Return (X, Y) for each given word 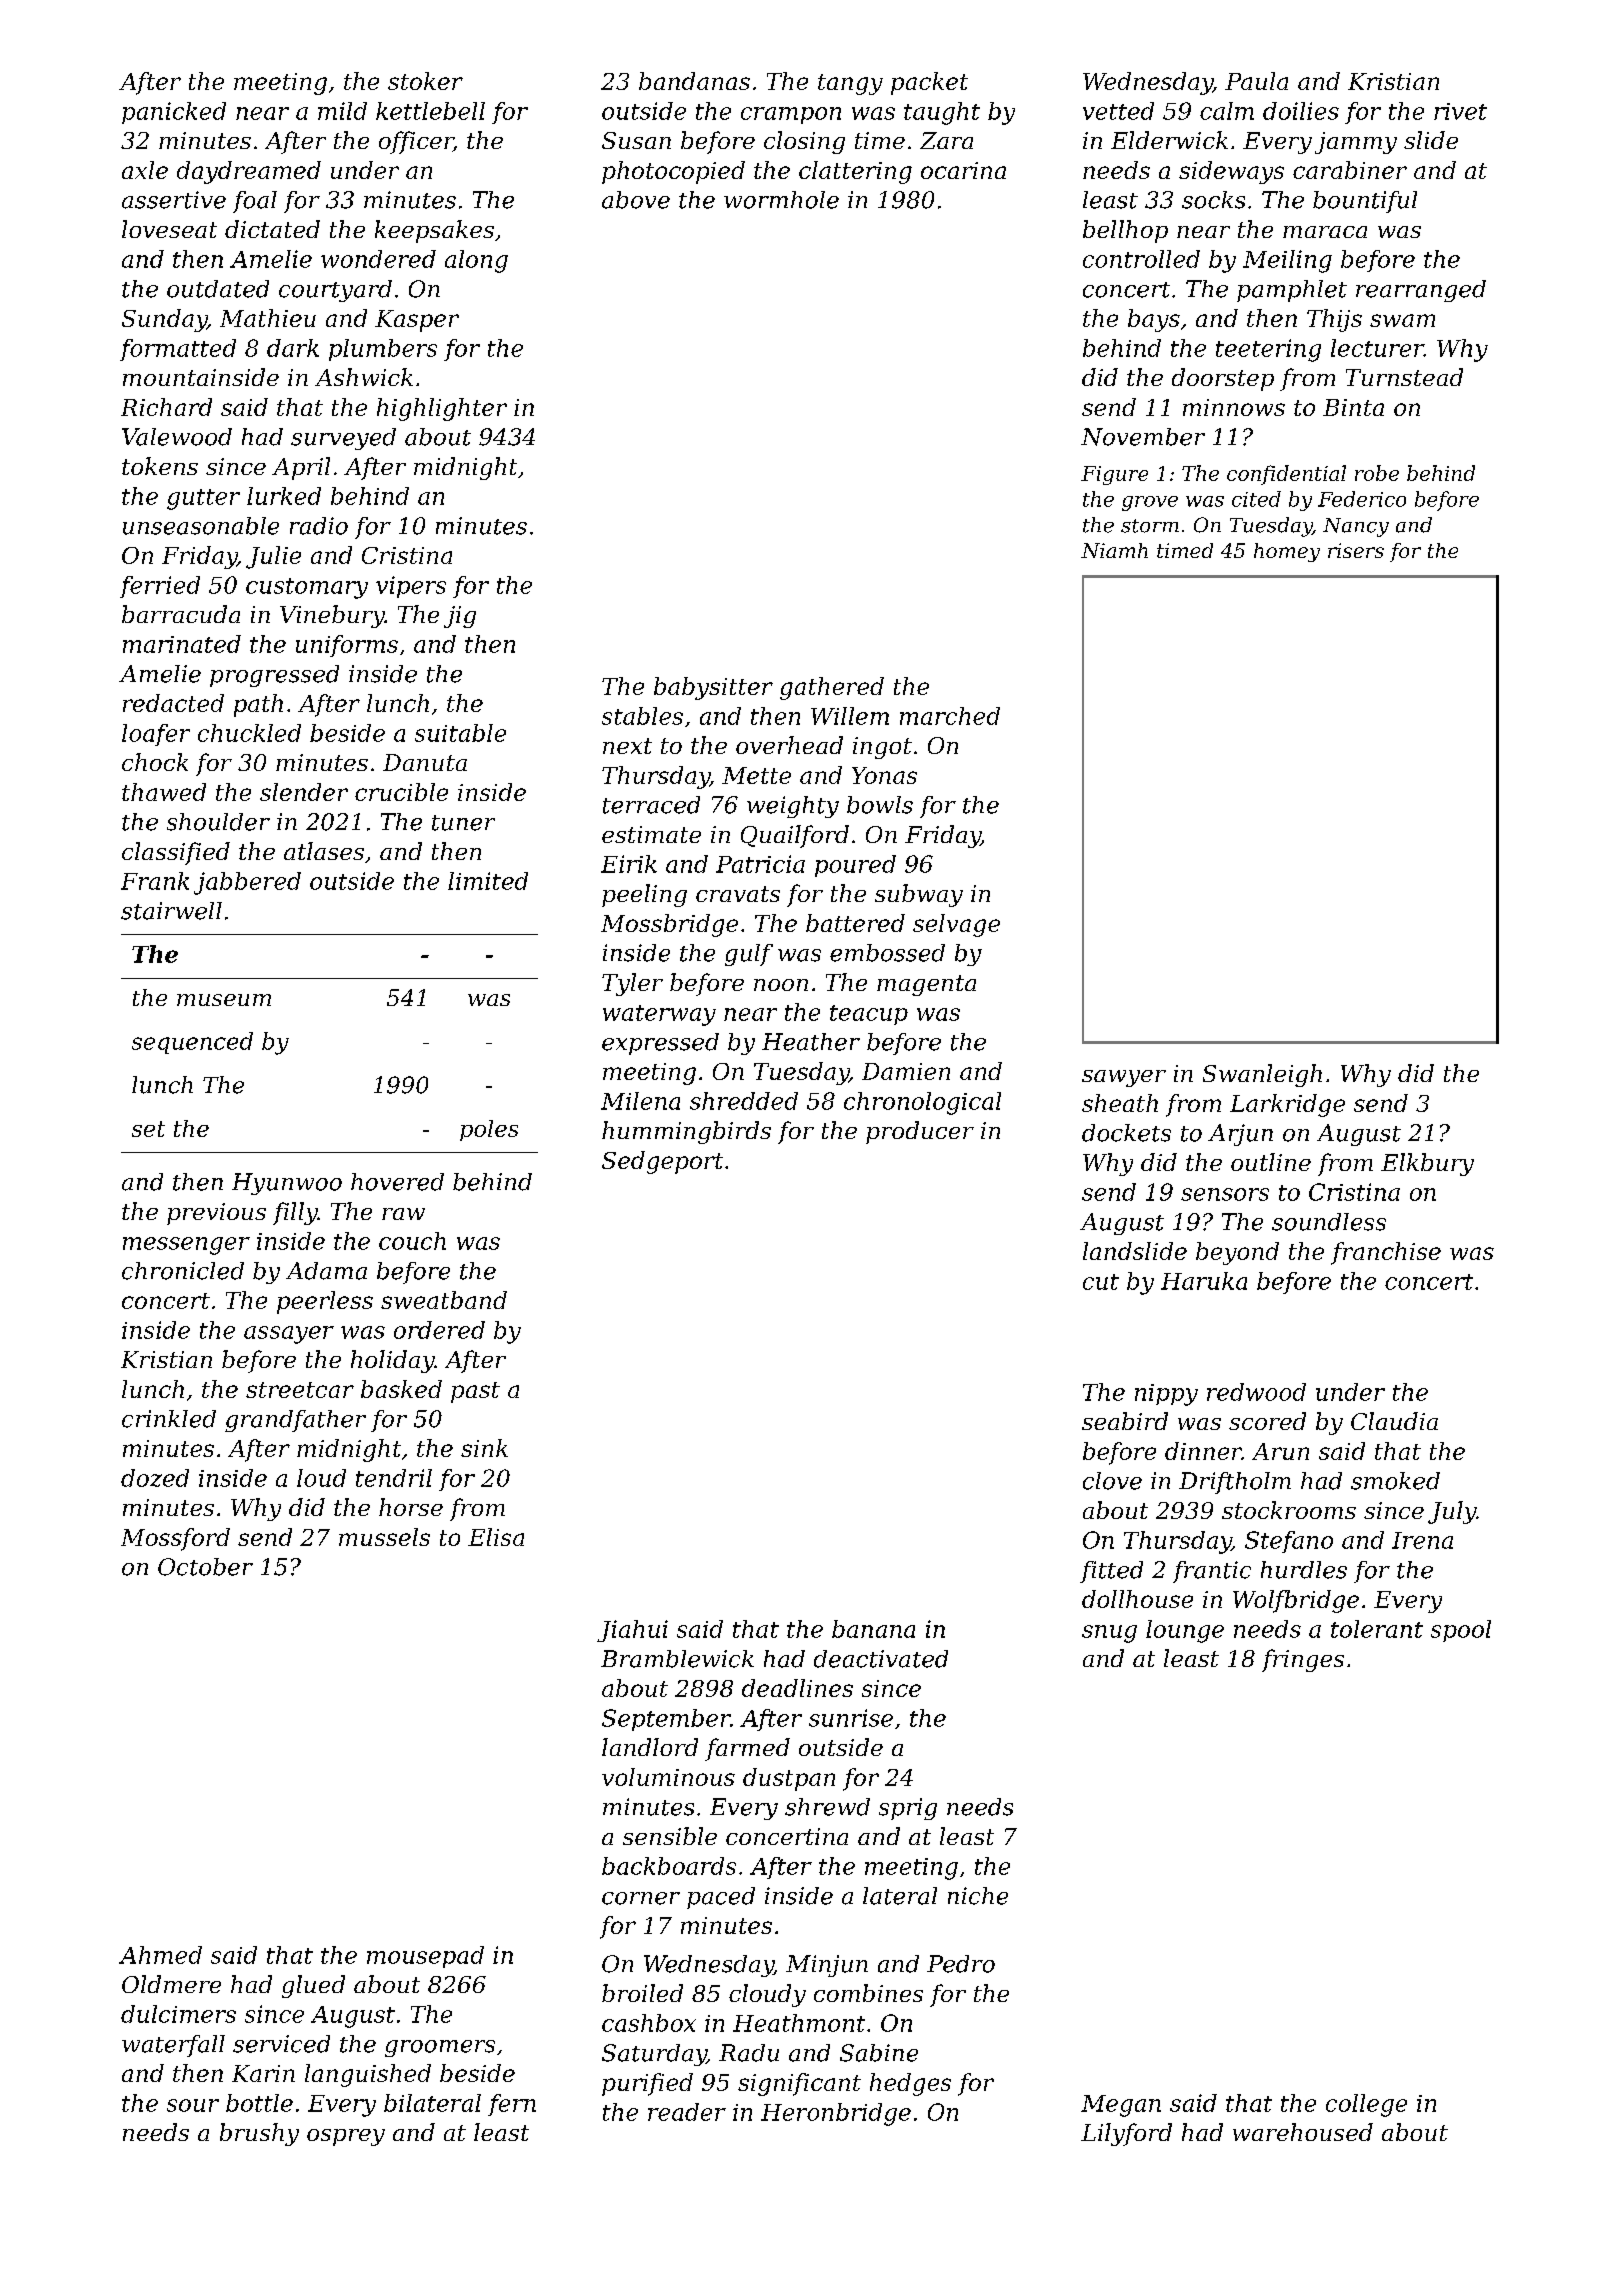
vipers (411, 587)
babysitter (713, 688)
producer (920, 1132)
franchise (1386, 1253)
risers (1356, 550)
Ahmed (160, 1955)
